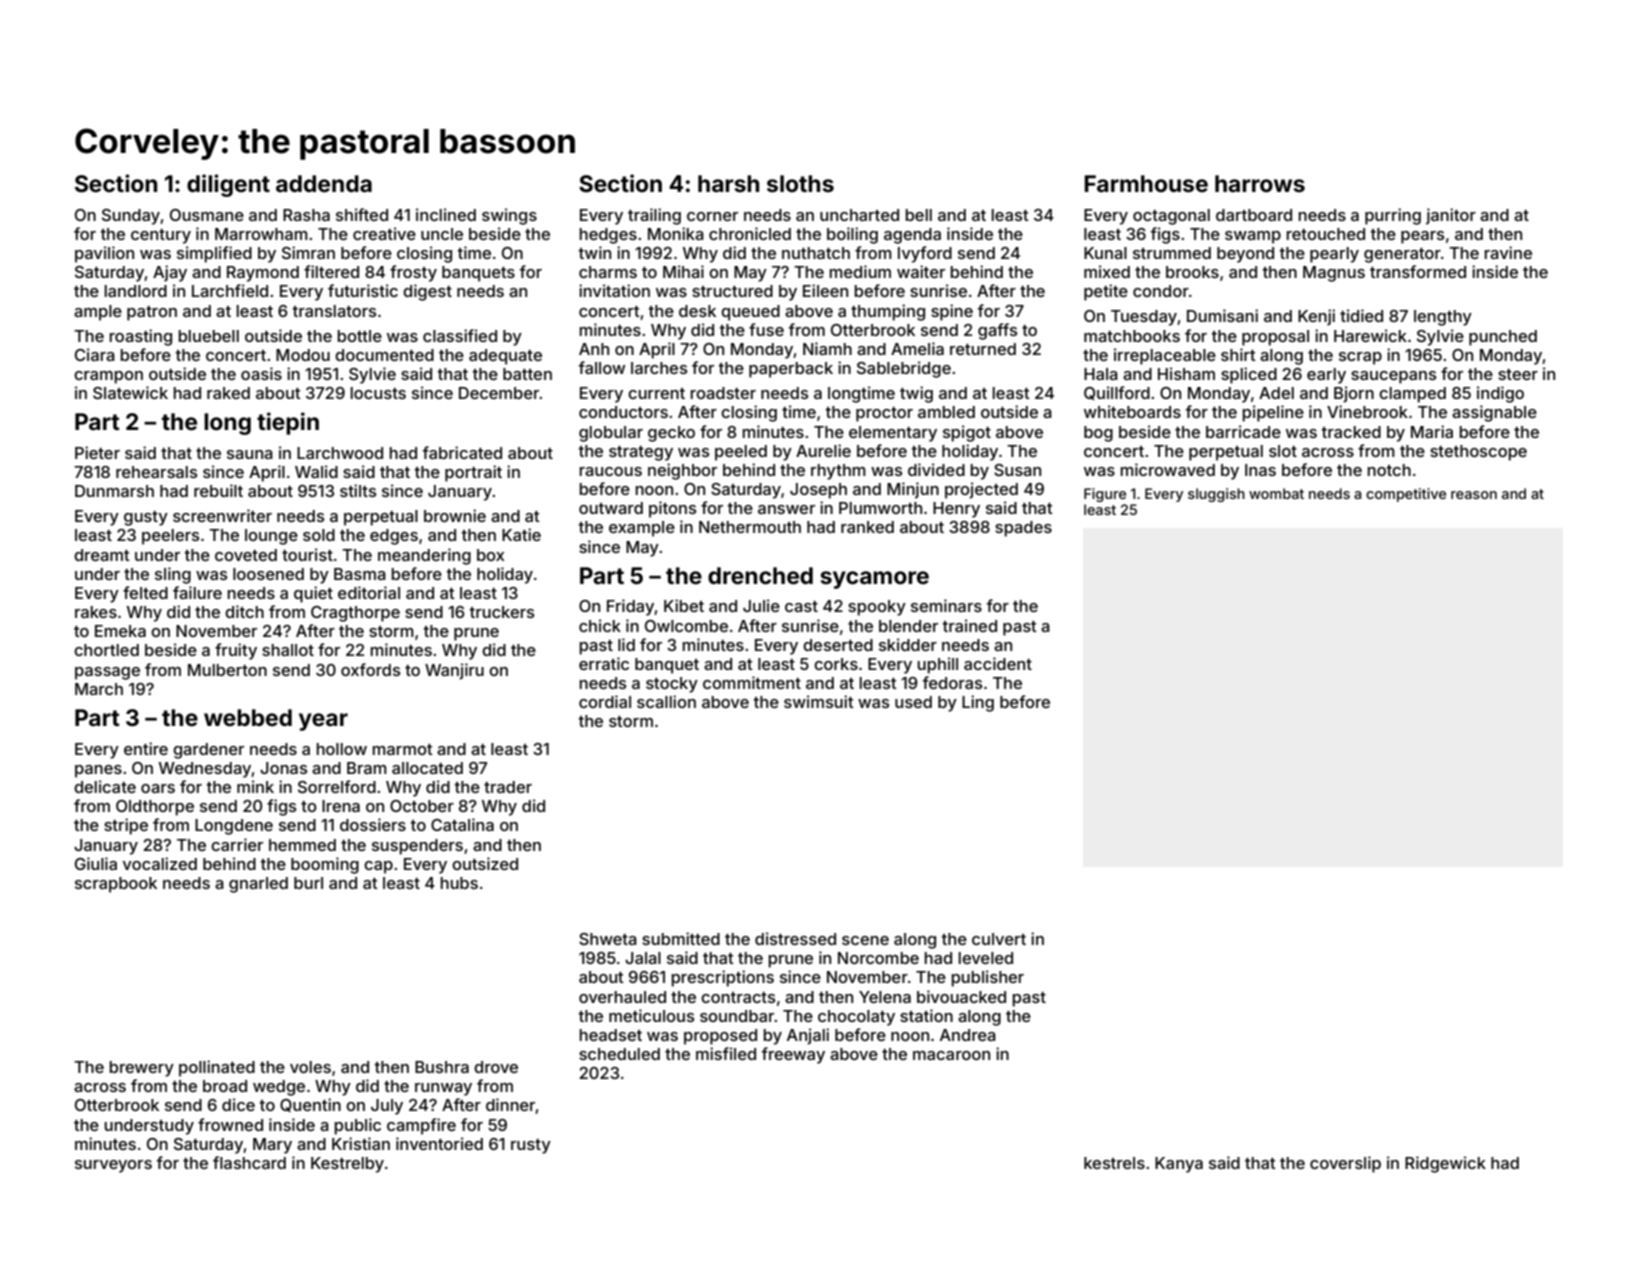  What do you see at coordinates (1146, 184) in the image?
I see `Farmhouse` at bounding box center [1146, 184].
